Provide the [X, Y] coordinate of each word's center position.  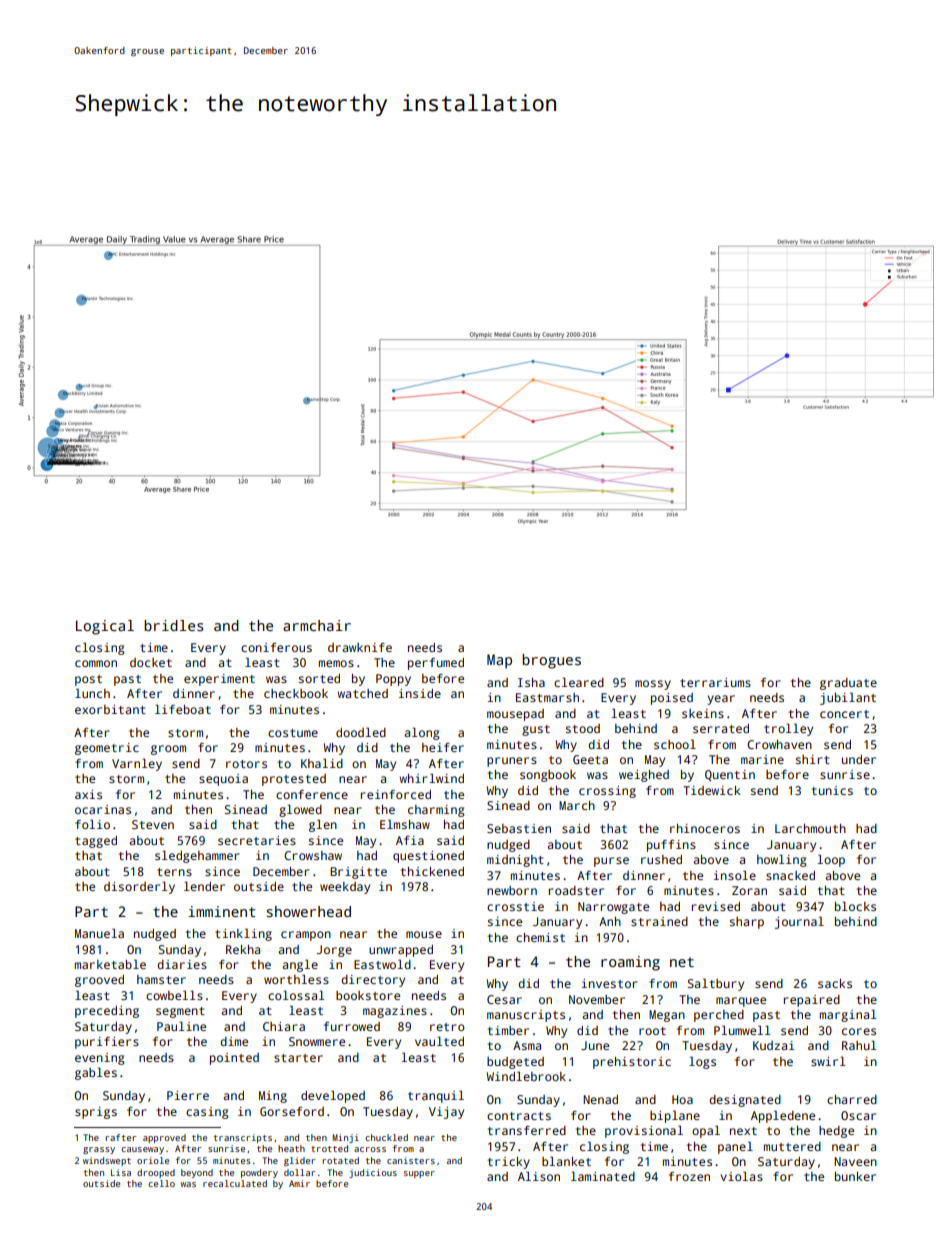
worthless [296, 979]
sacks [835, 983]
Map [499, 661]
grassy [99, 1150]
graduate [848, 684]
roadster [576, 890]
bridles [174, 625]
